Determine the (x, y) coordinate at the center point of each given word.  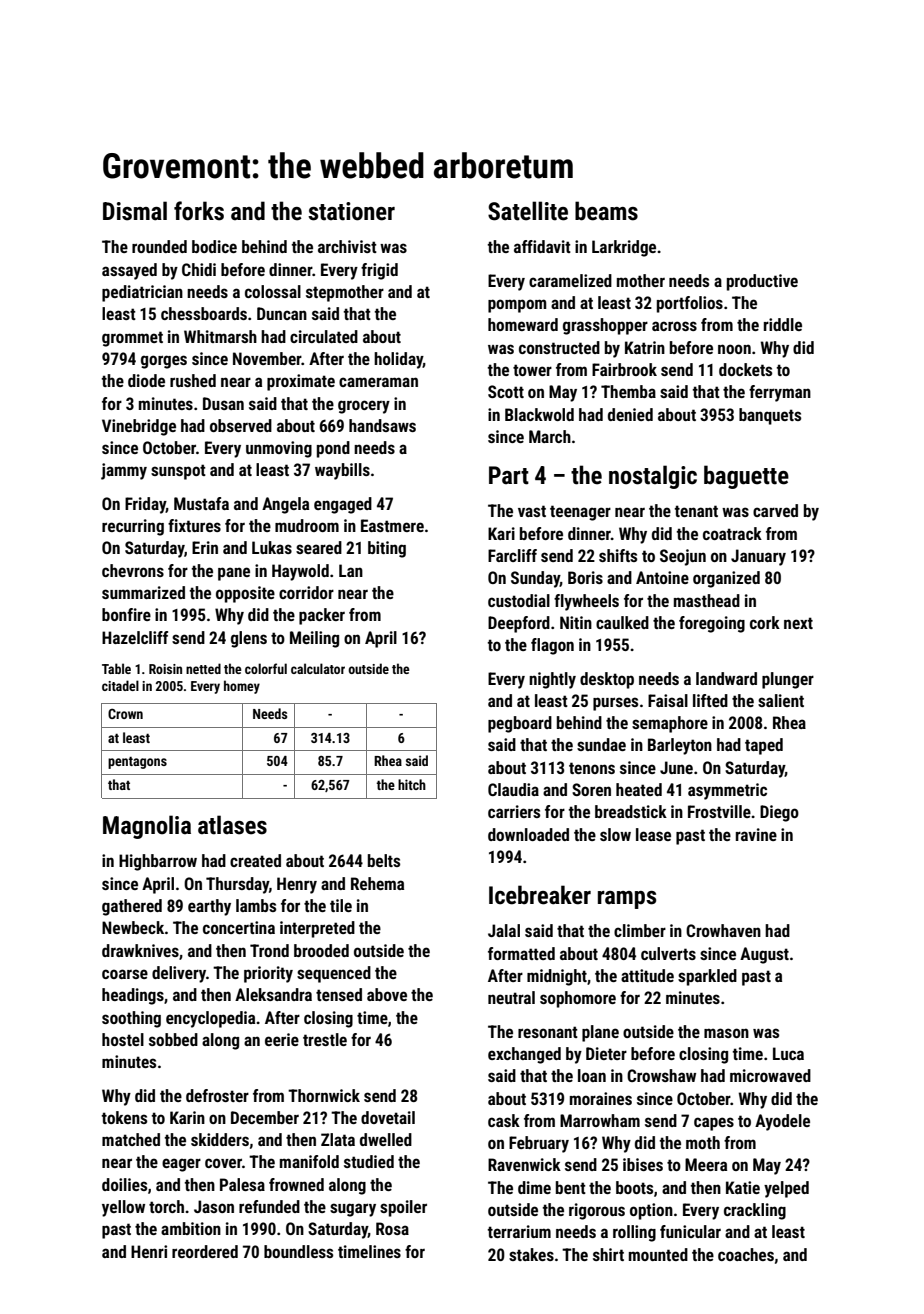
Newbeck (133, 927)
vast (532, 511)
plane (600, 1033)
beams (606, 211)
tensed (339, 994)
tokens (124, 1117)
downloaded (528, 834)
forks (199, 211)
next (798, 623)
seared (319, 547)
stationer (351, 211)
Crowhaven (723, 930)
